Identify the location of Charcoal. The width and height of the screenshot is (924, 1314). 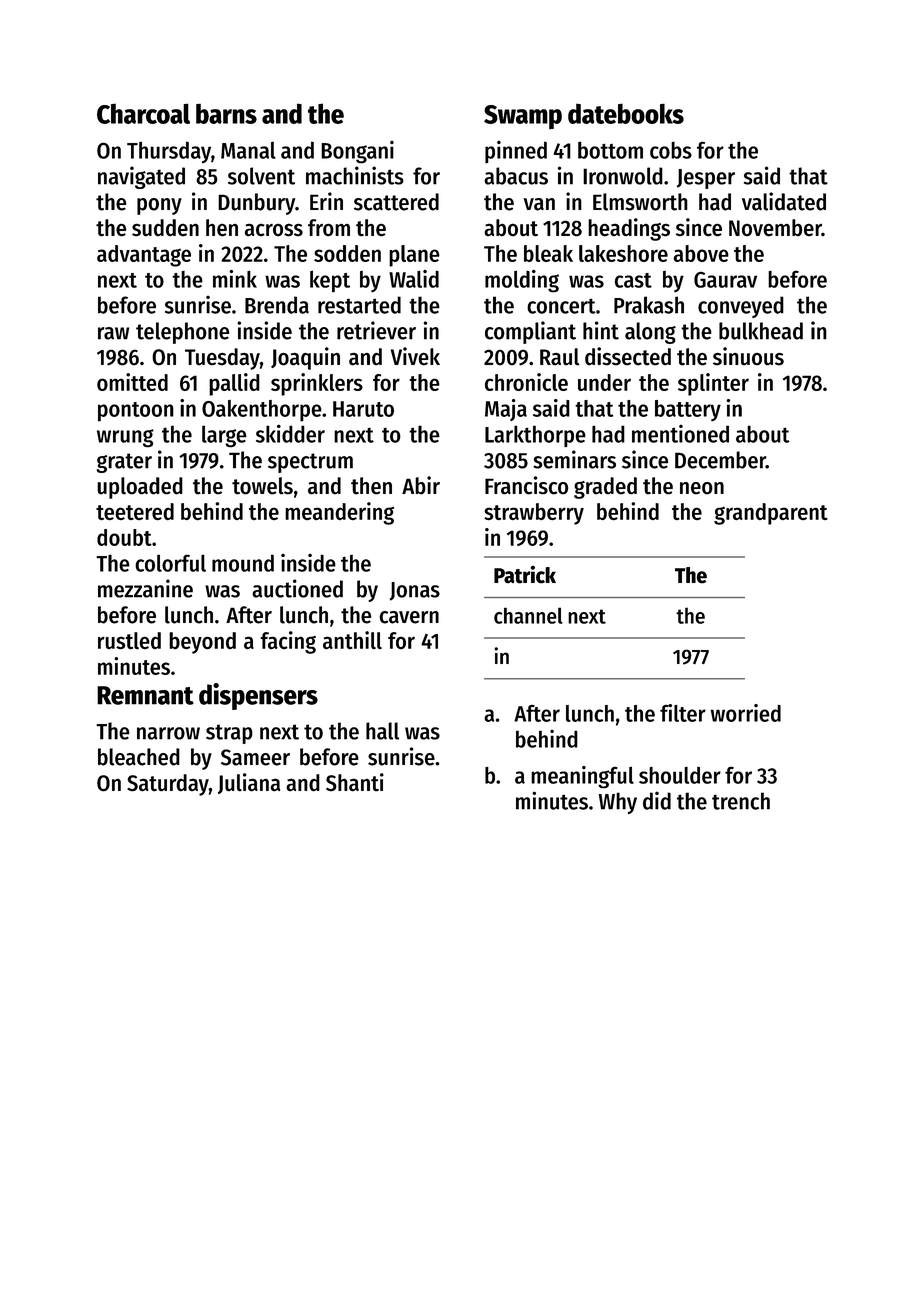
(143, 113).
